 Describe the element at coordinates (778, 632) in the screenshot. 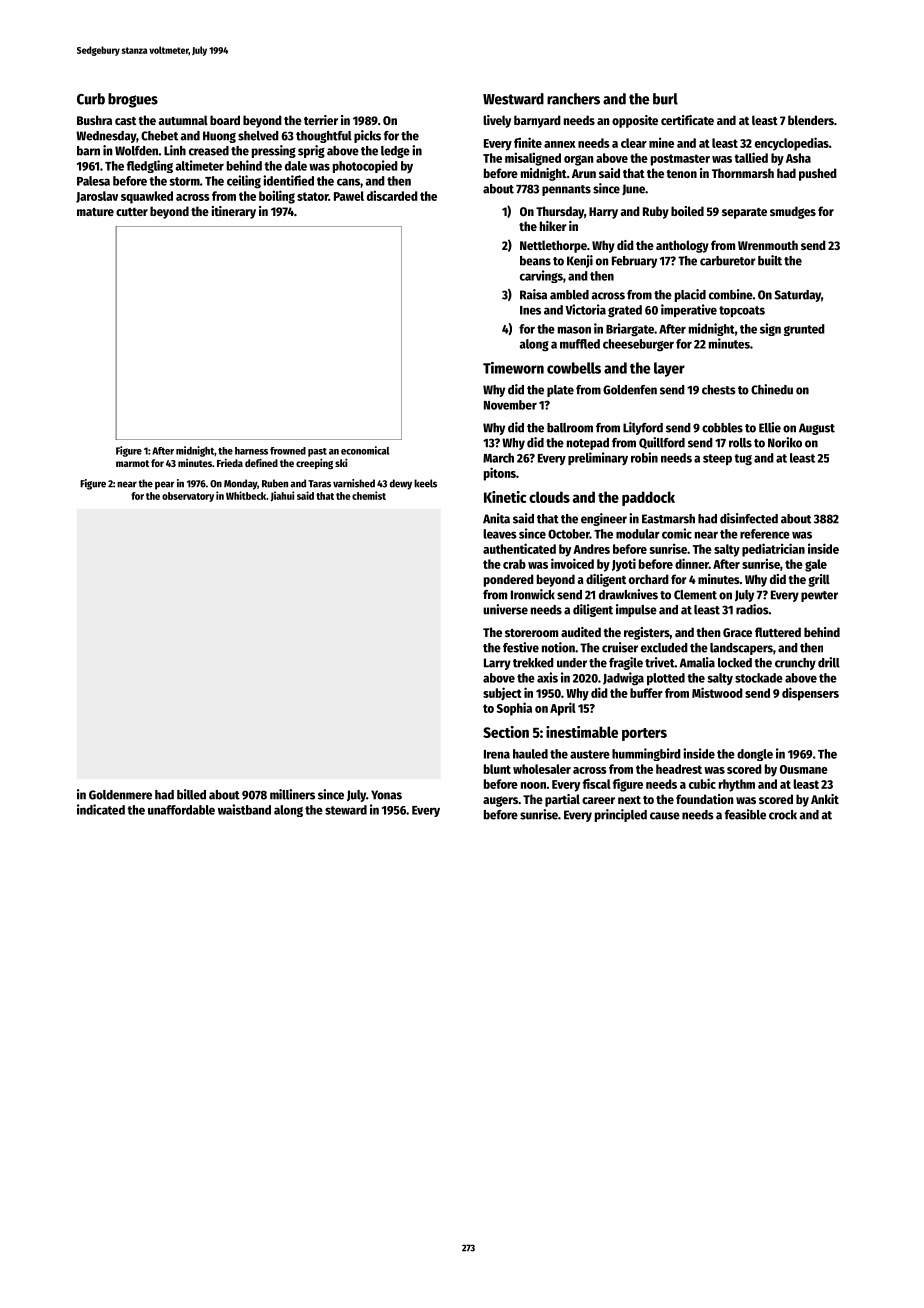

I see `fluttered` at that location.
